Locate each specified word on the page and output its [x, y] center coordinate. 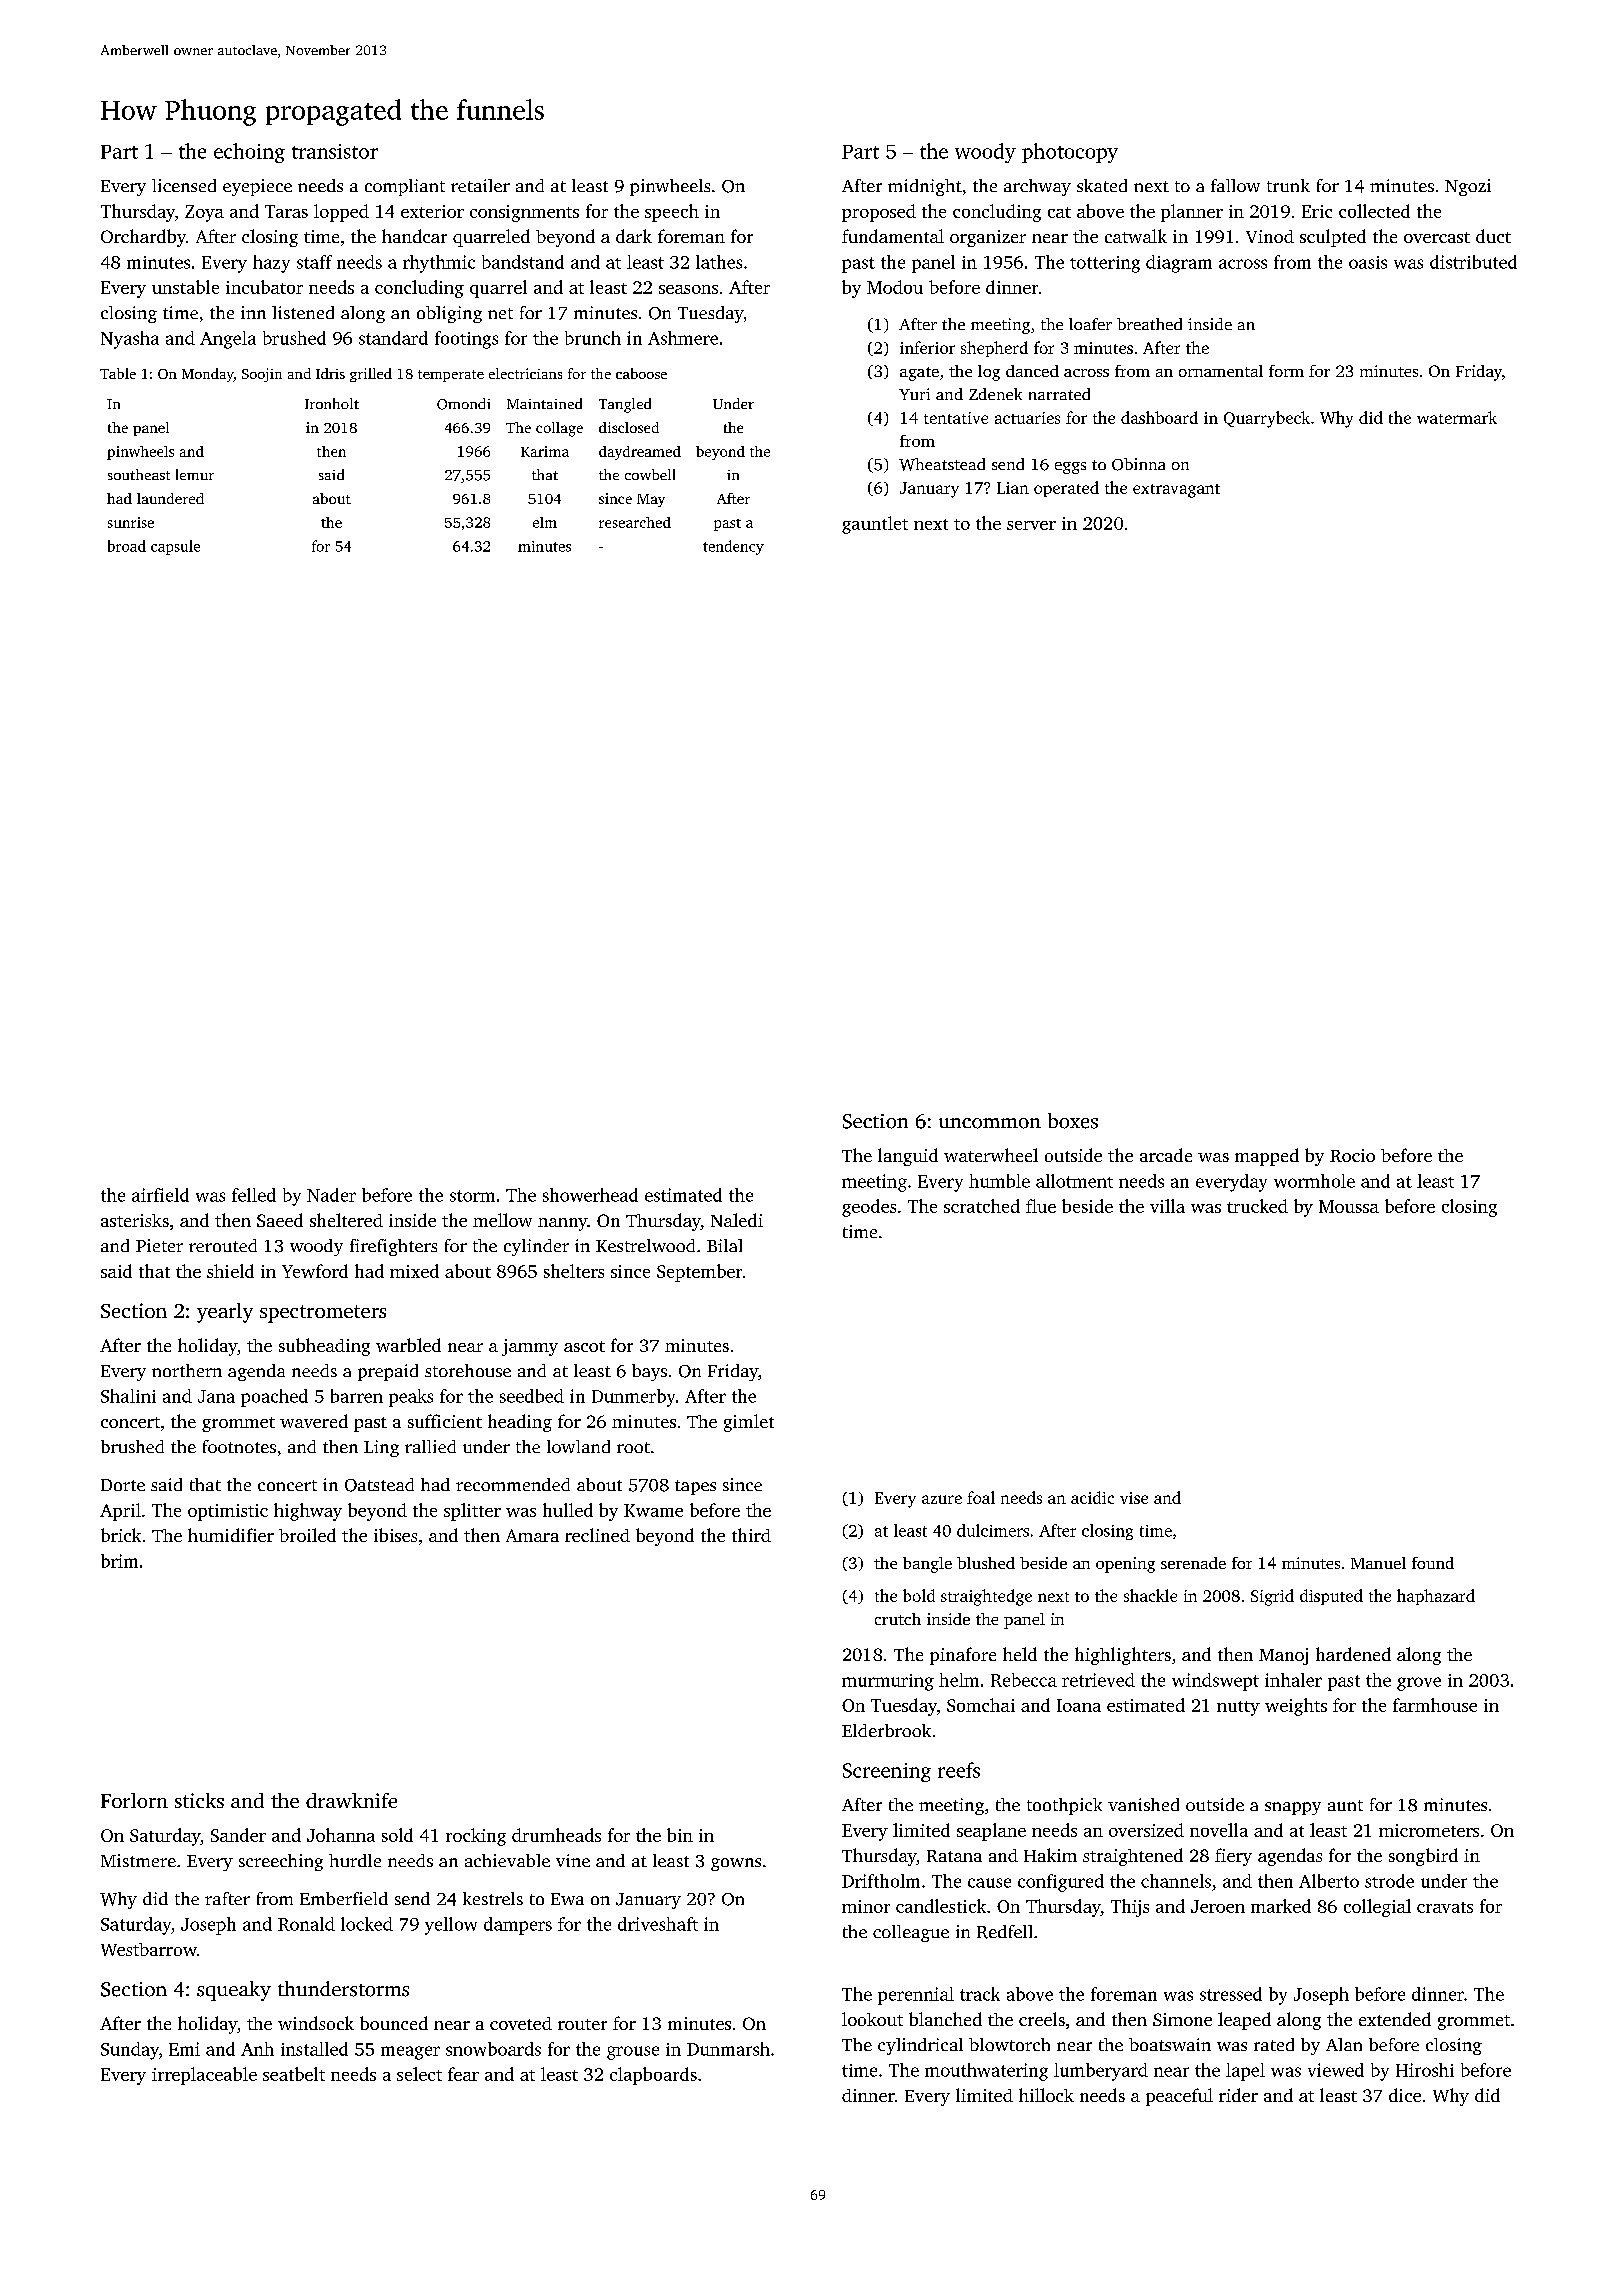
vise [1134, 1498]
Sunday [130, 2051]
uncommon [990, 1123]
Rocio [1352, 1155]
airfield [160, 1195]
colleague [911, 1933]
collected [1374, 211]
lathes [719, 262]
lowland [578, 1446]
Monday [208, 375]
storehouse [468, 1370]
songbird [1423, 1857]
